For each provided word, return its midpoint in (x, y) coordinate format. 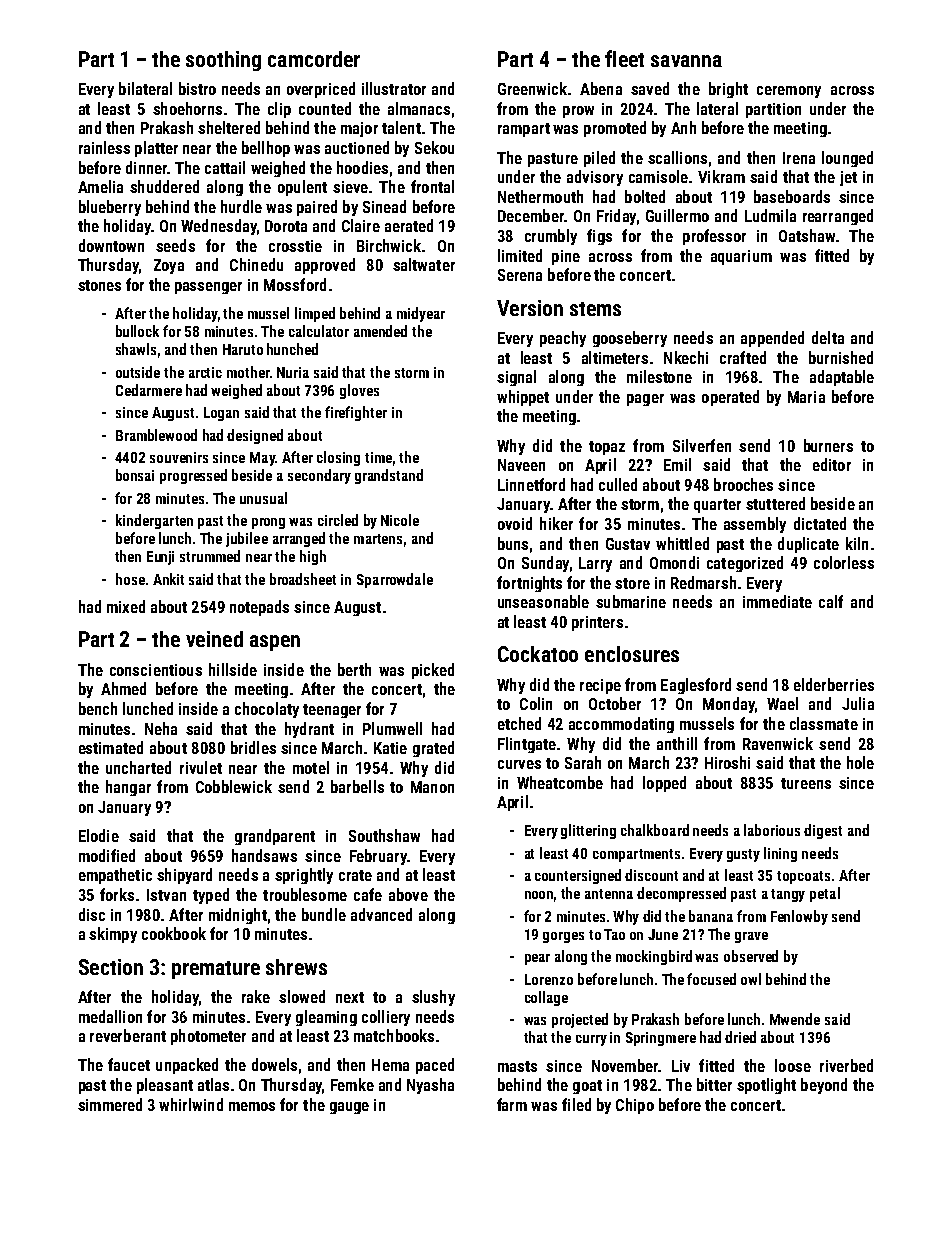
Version (530, 308)
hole (860, 762)
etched (519, 723)
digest (823, 831)
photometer (208, 1037)
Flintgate (527, 745)
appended (772, 339)
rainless (104, 147)
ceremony (789, 92)
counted (325, 108)
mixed (126, 606)
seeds (175, 245)
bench (98, 708)
